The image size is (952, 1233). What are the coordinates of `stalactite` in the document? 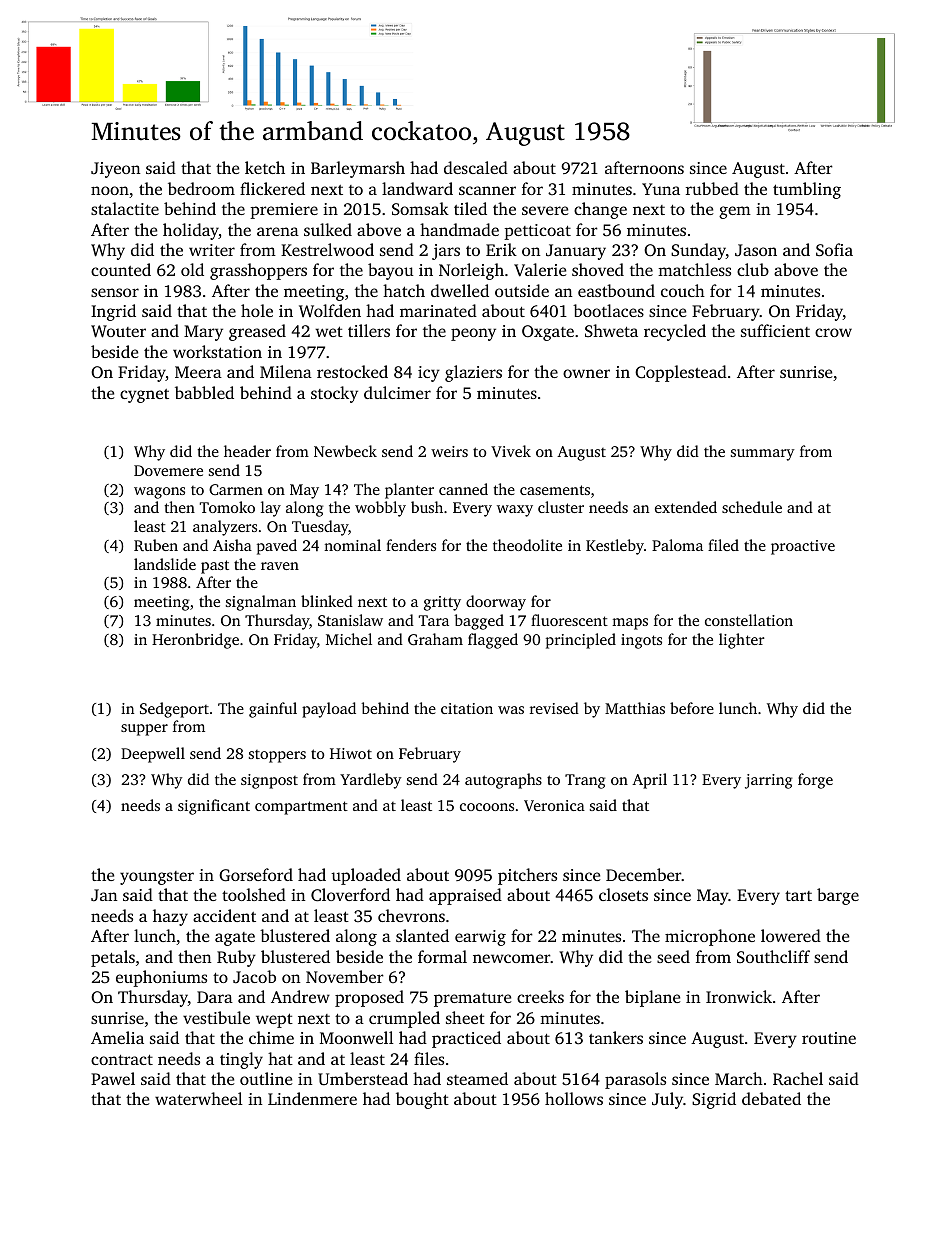 It's located at (125, 208).
